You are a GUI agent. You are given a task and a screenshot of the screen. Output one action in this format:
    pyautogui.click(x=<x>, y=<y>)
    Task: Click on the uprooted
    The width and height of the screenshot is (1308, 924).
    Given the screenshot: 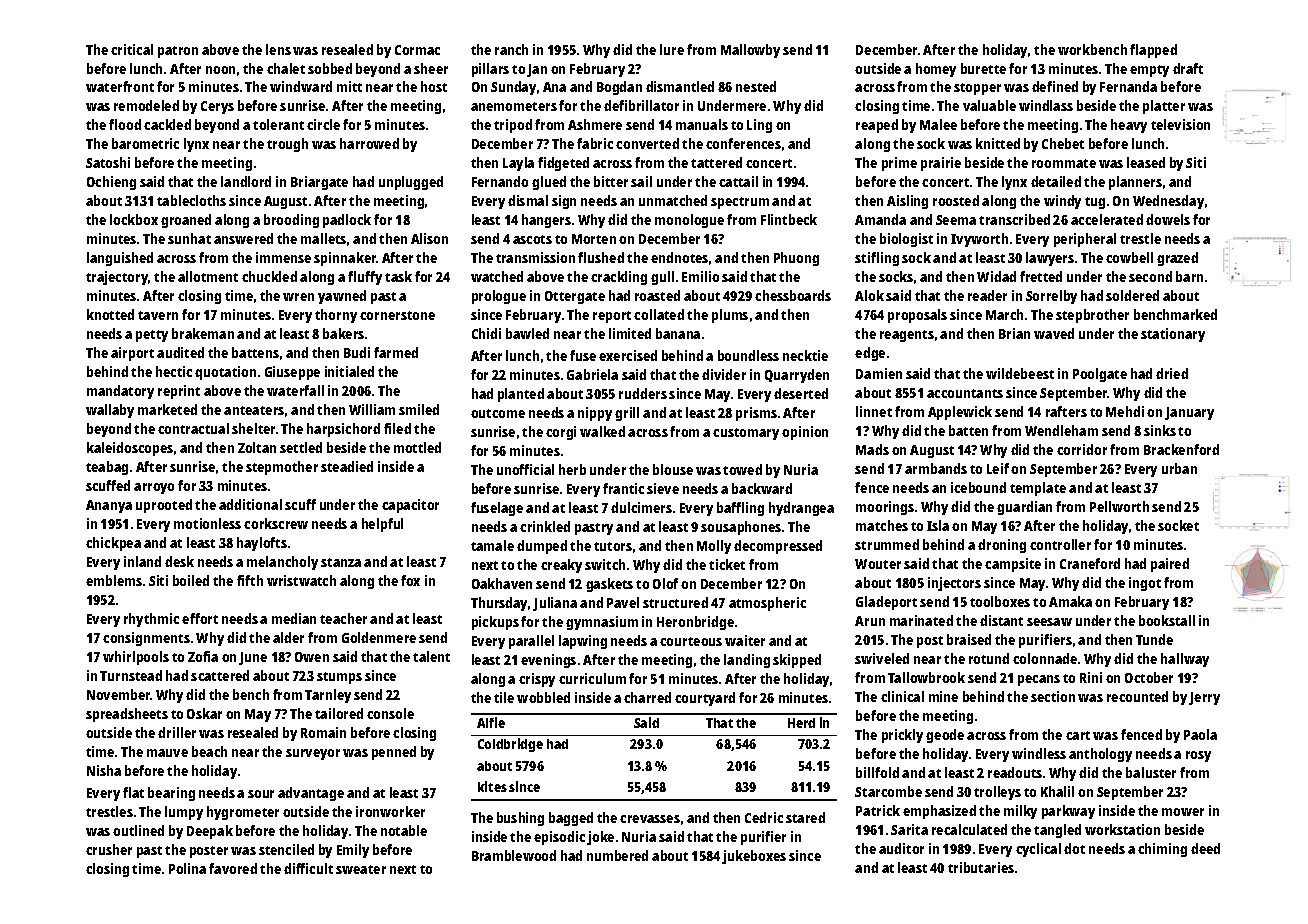 What is the action you would take?
    pyautogui.click(x=164, y=506)
